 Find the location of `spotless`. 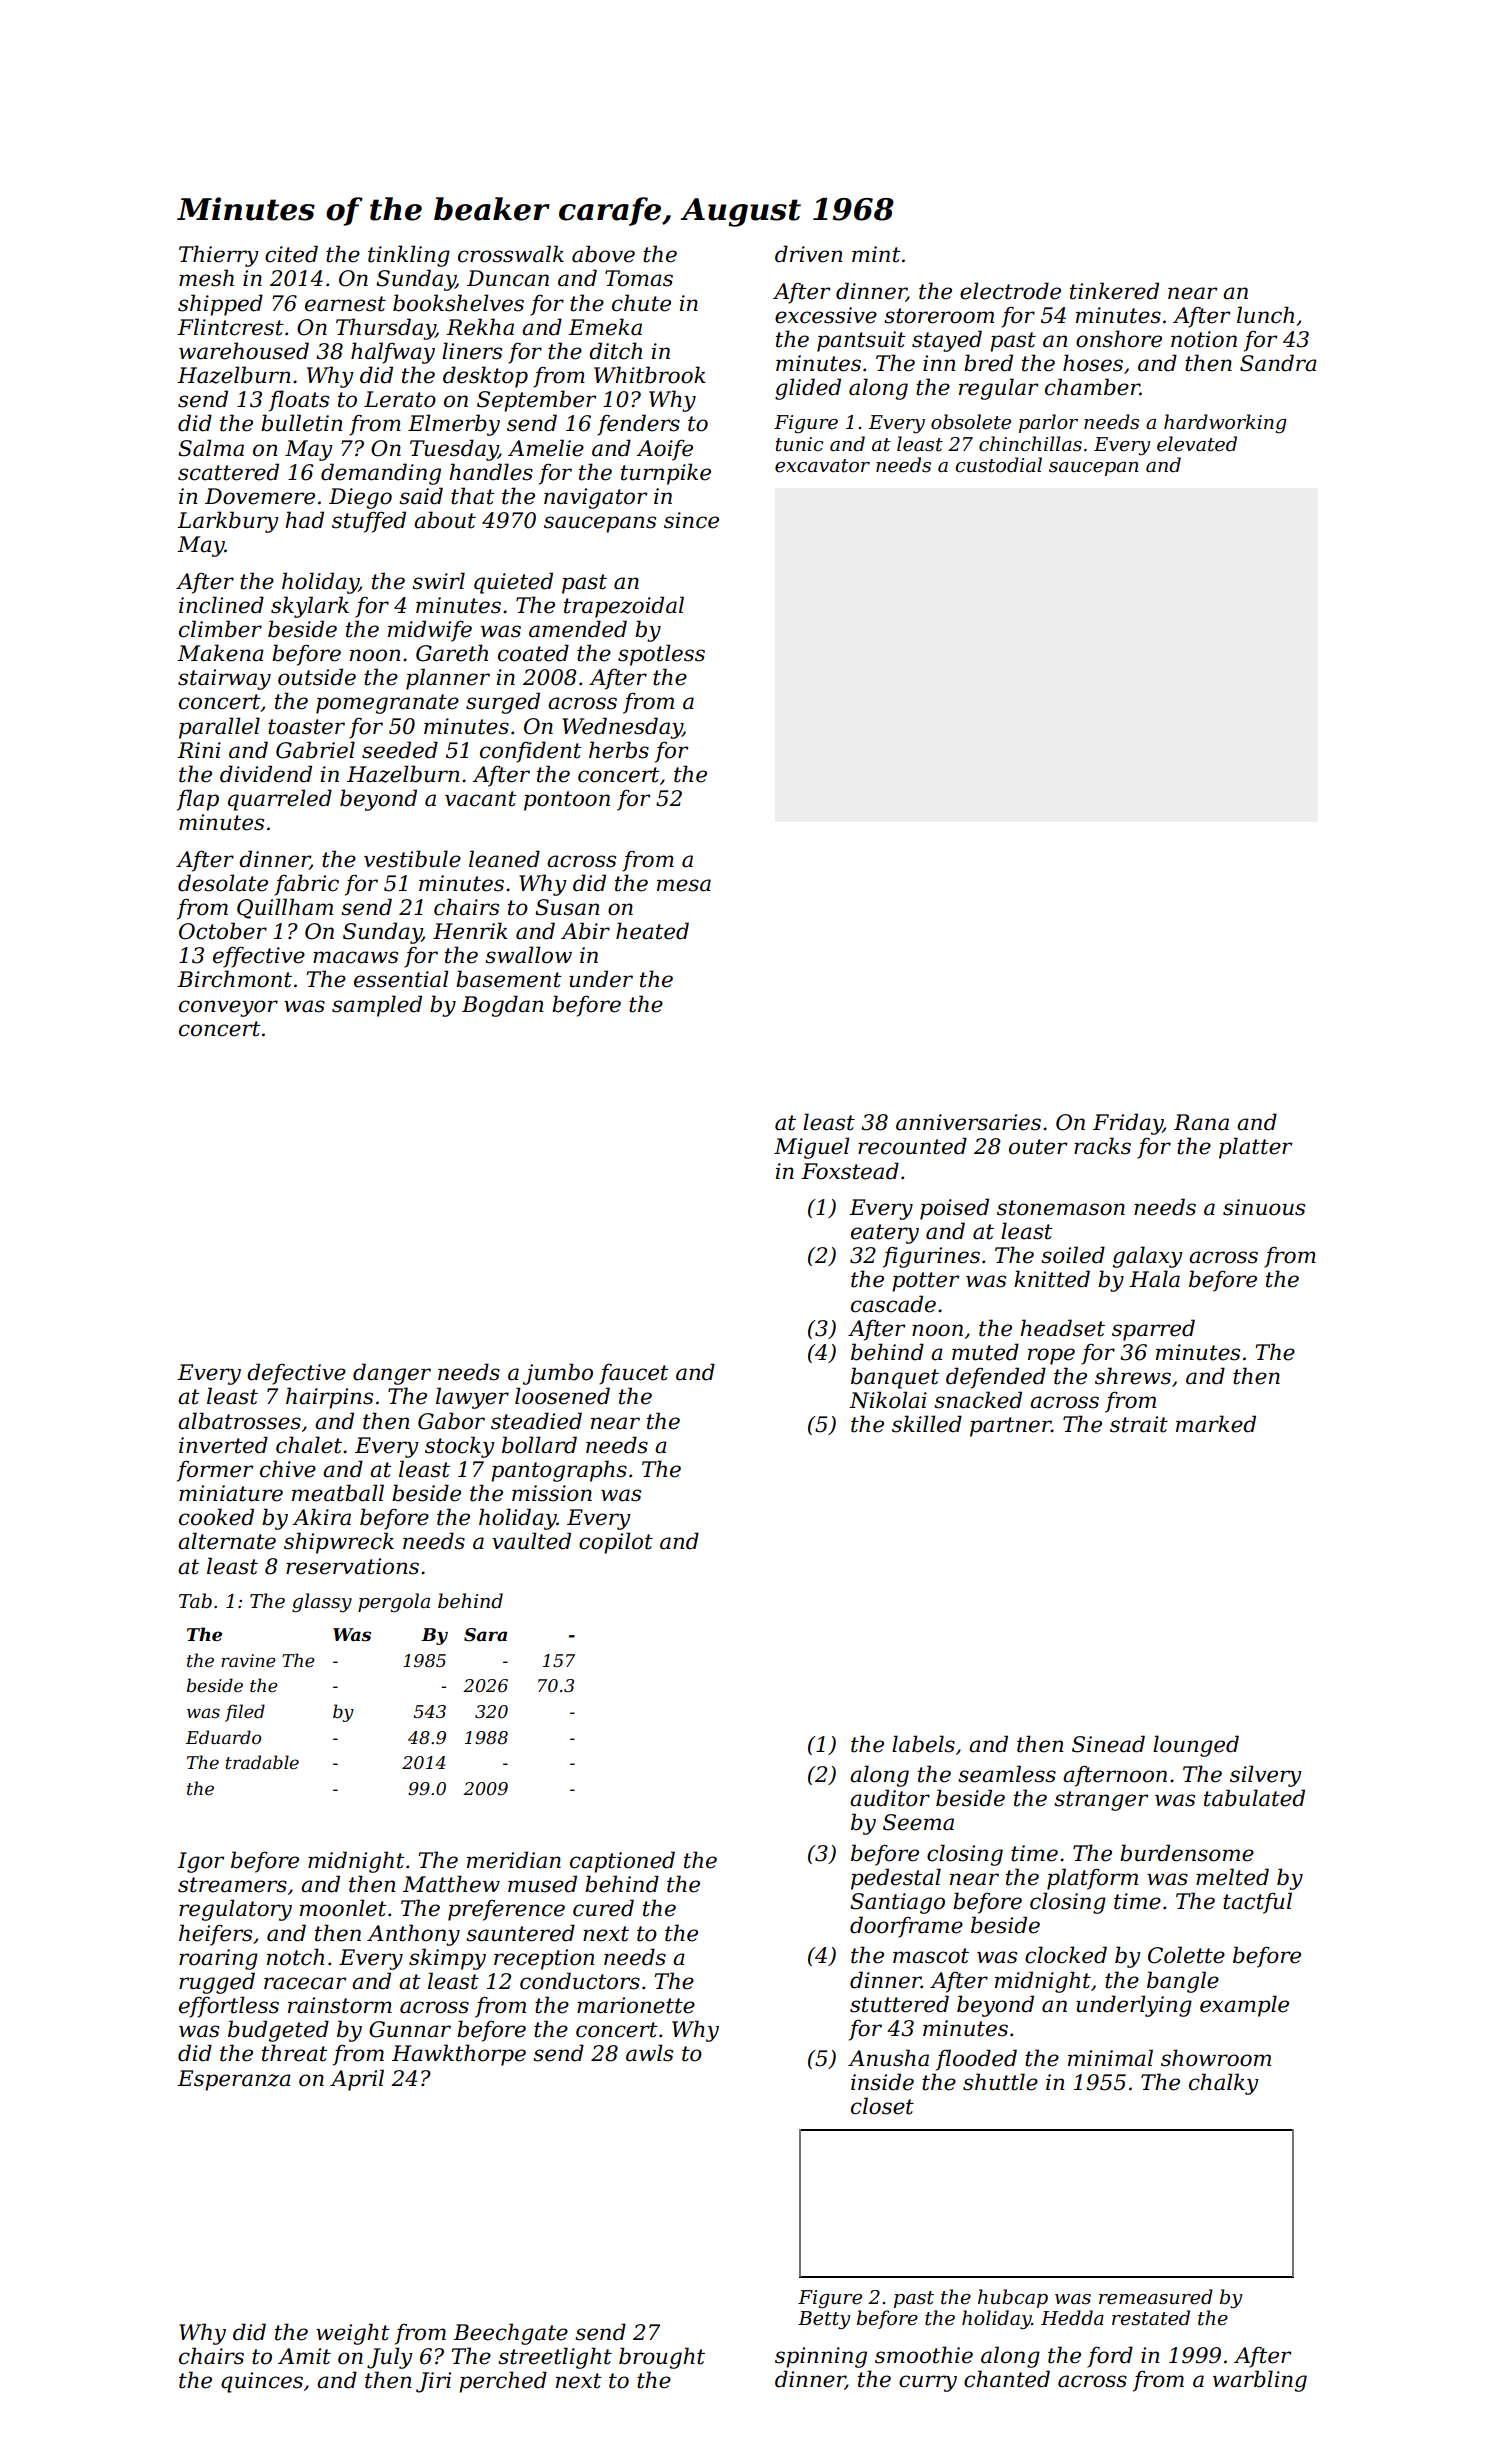

spotless is located at coordinates (661, 655).
